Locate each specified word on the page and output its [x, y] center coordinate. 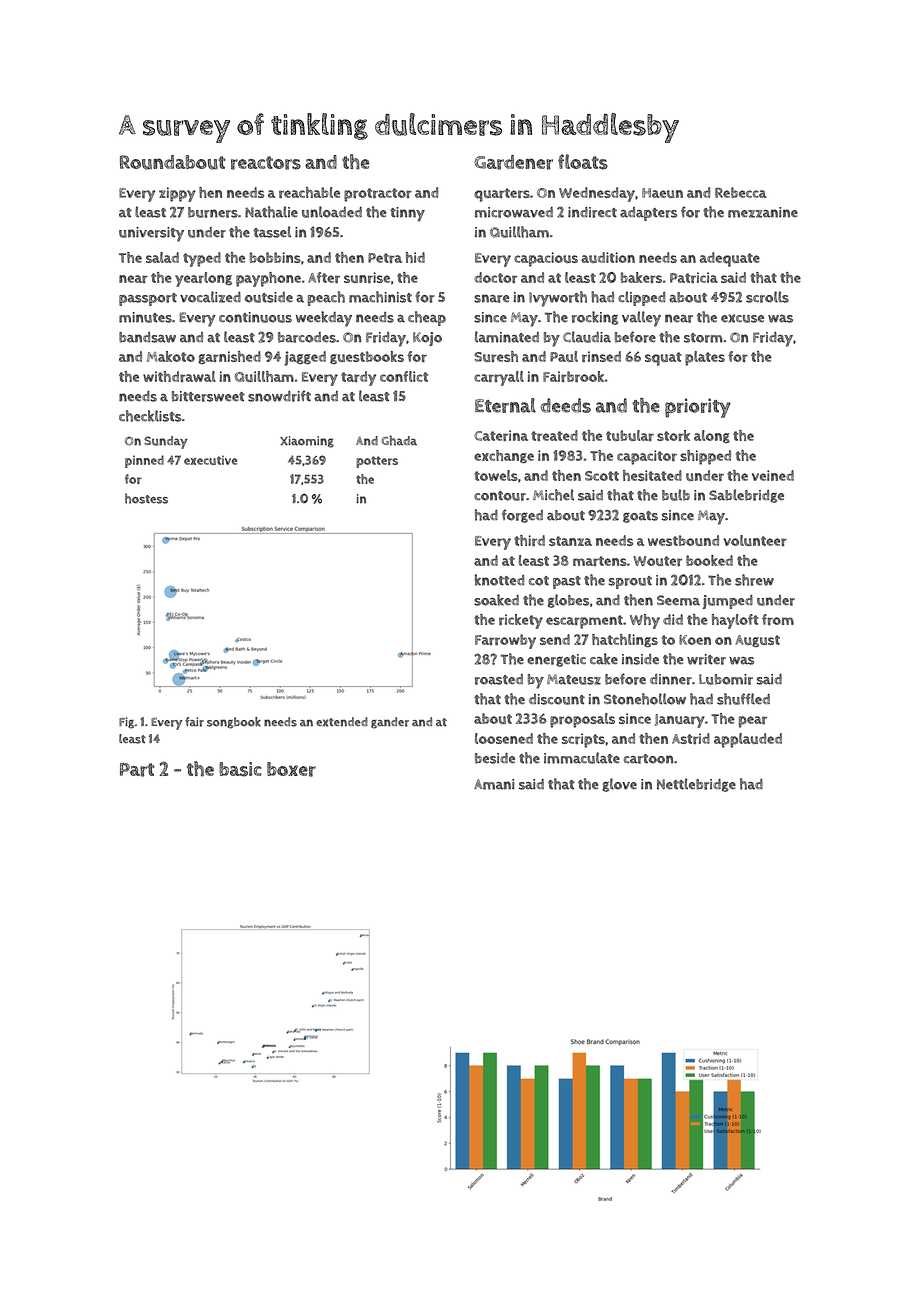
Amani [494, 784]
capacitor [647, 457]
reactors [266, 163]
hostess [146, 498]
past [567, 582]
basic [240, 769]
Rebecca [740, 192]
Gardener [513, 162]
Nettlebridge [696, 785]
